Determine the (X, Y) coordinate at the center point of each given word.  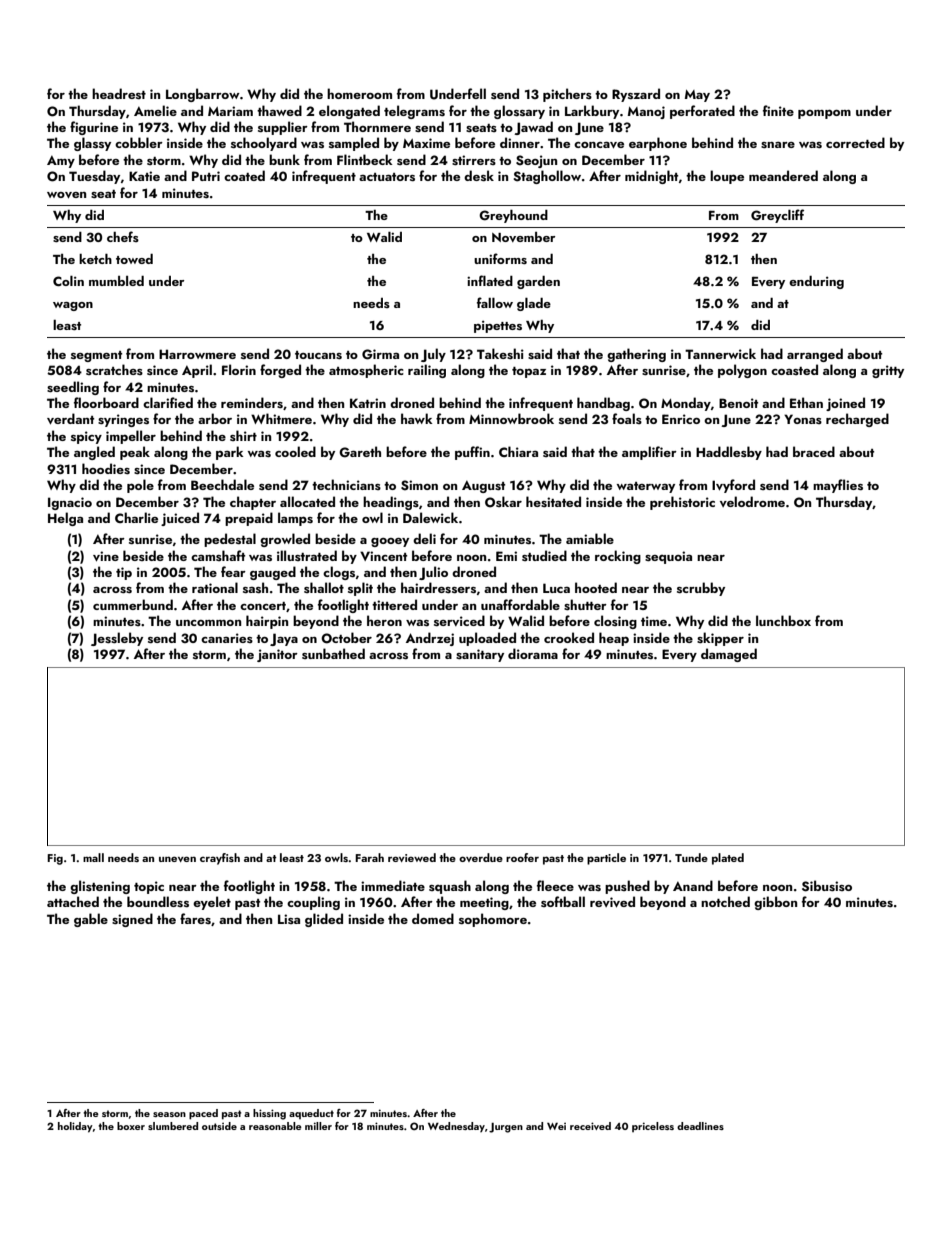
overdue (481, 857)
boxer (131, 1126)
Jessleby (117, 639)
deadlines (700, 1126)
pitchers (567, 95)
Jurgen (506, 1128)
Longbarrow (203, 95)
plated (728, 859)
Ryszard (636, 95)
